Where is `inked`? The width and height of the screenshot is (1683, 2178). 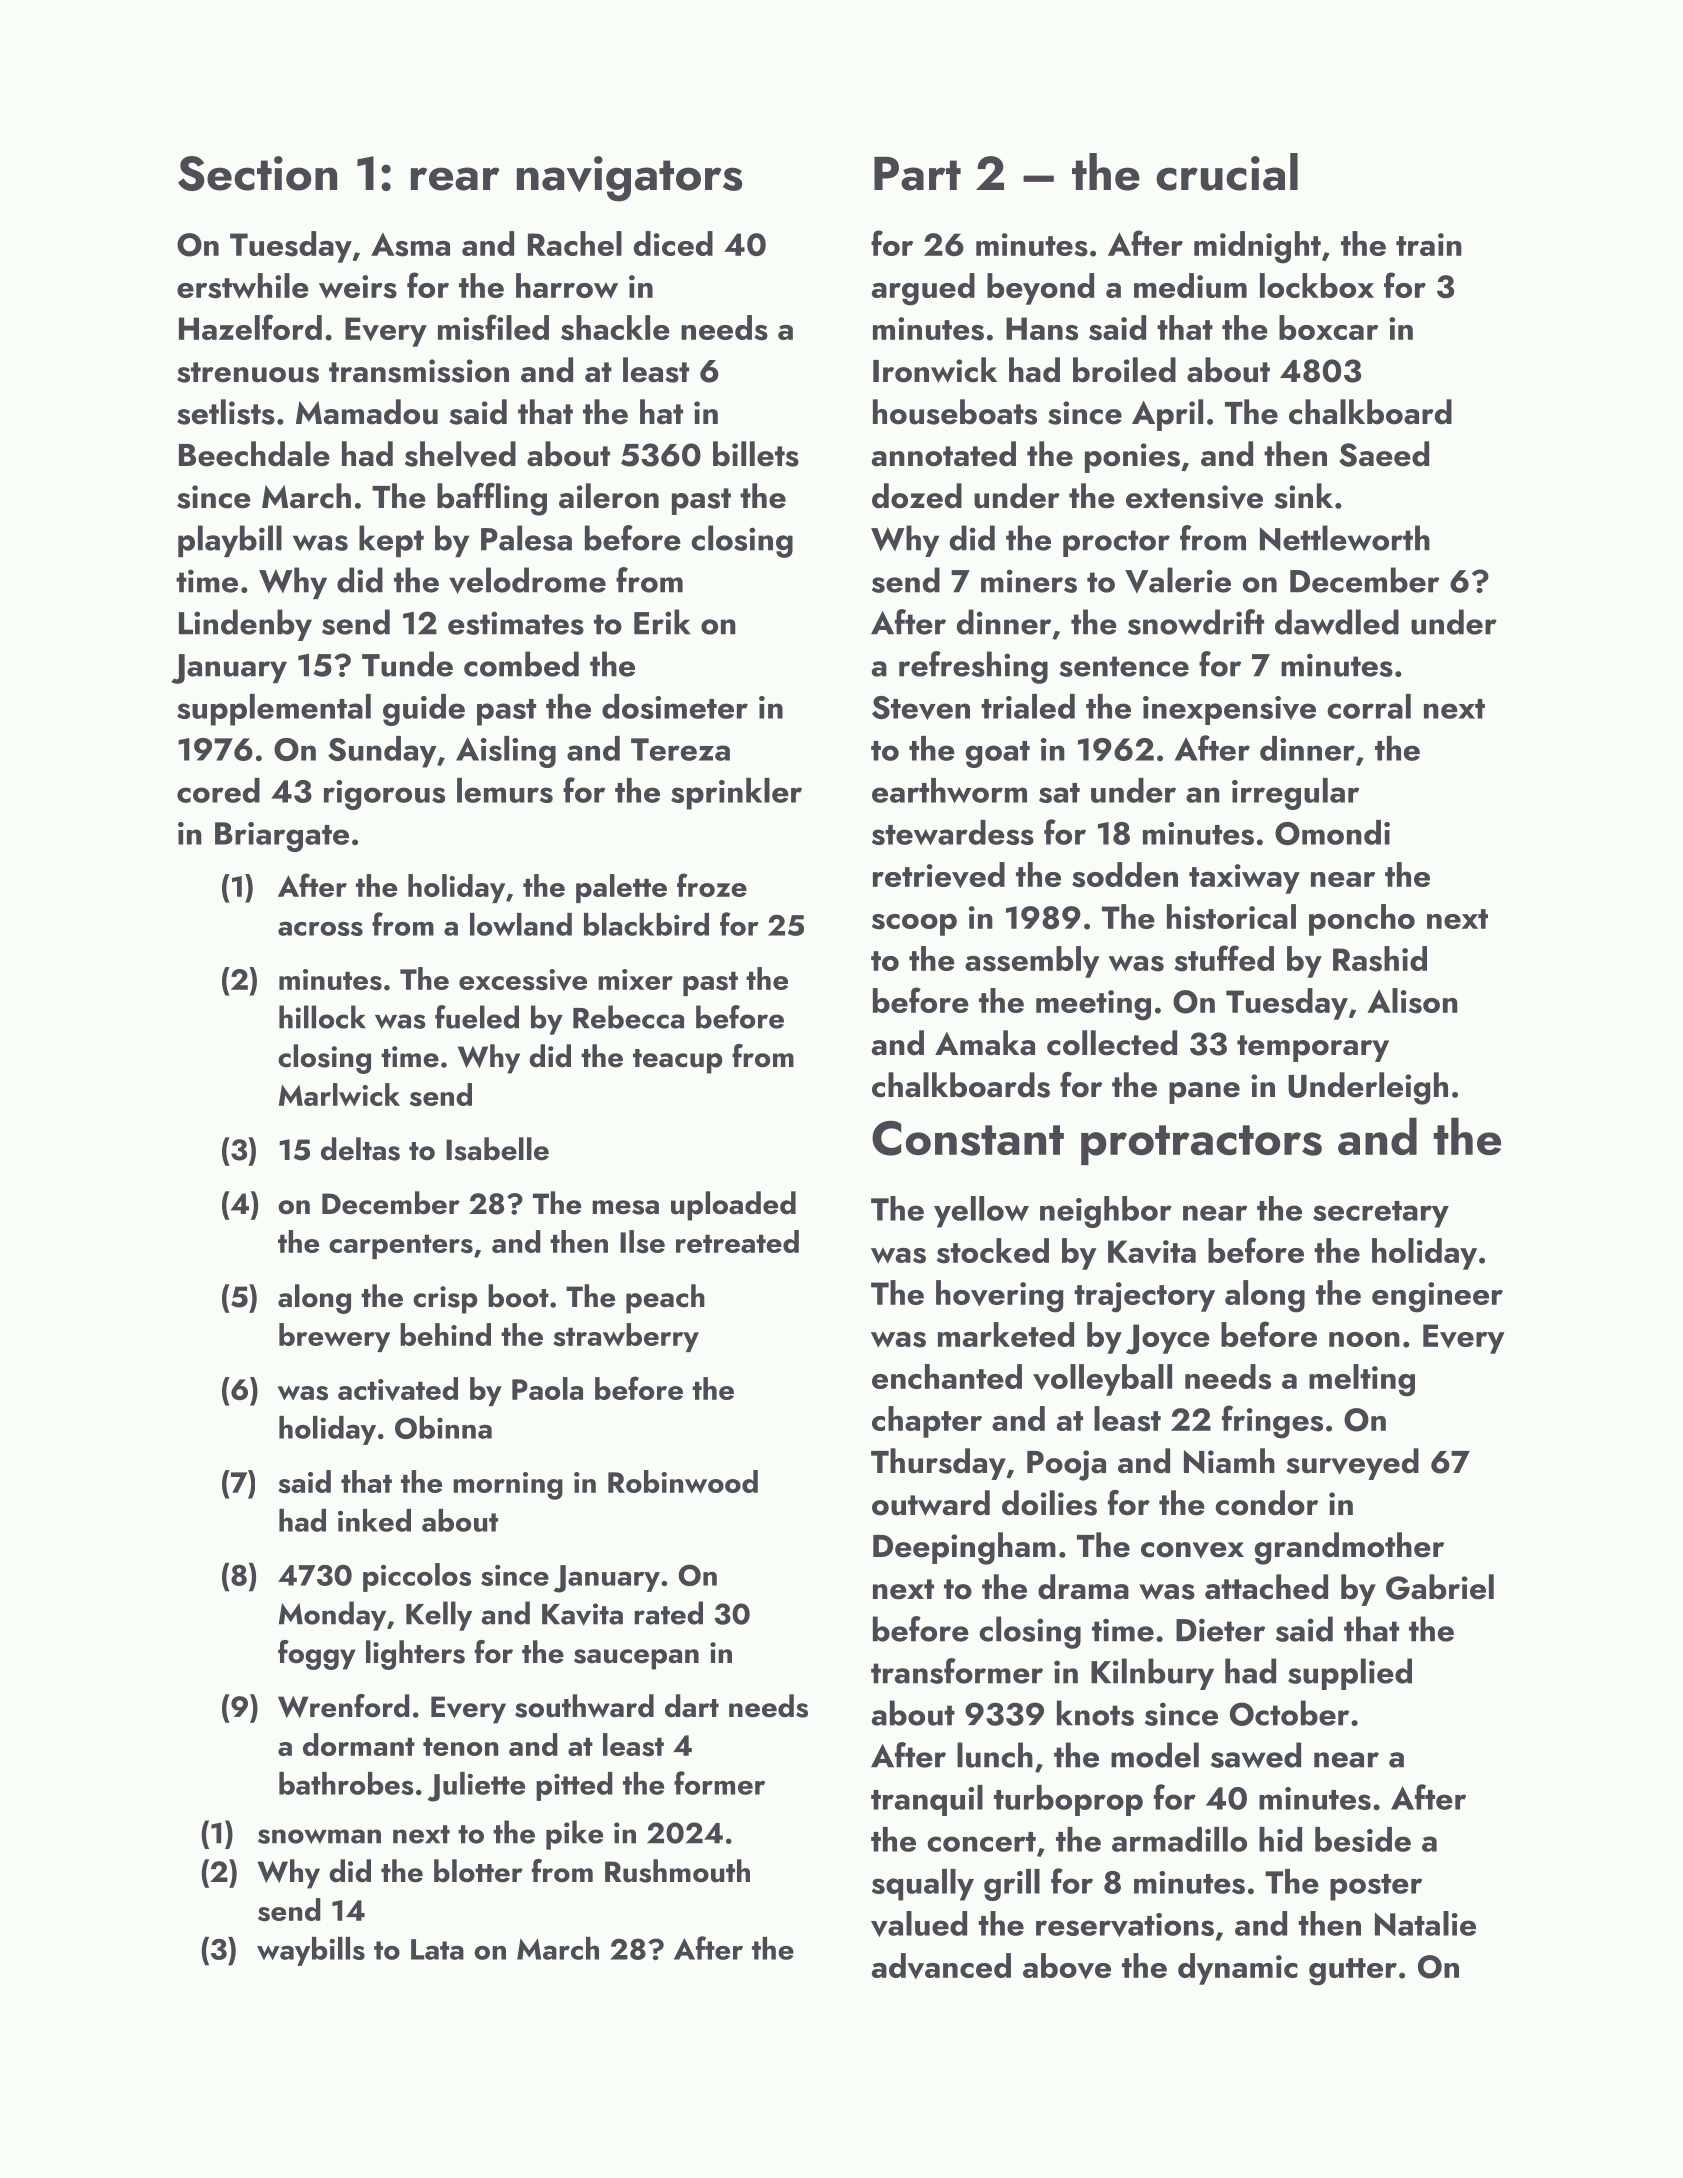 inked is located at coordinates (374, 1520).
